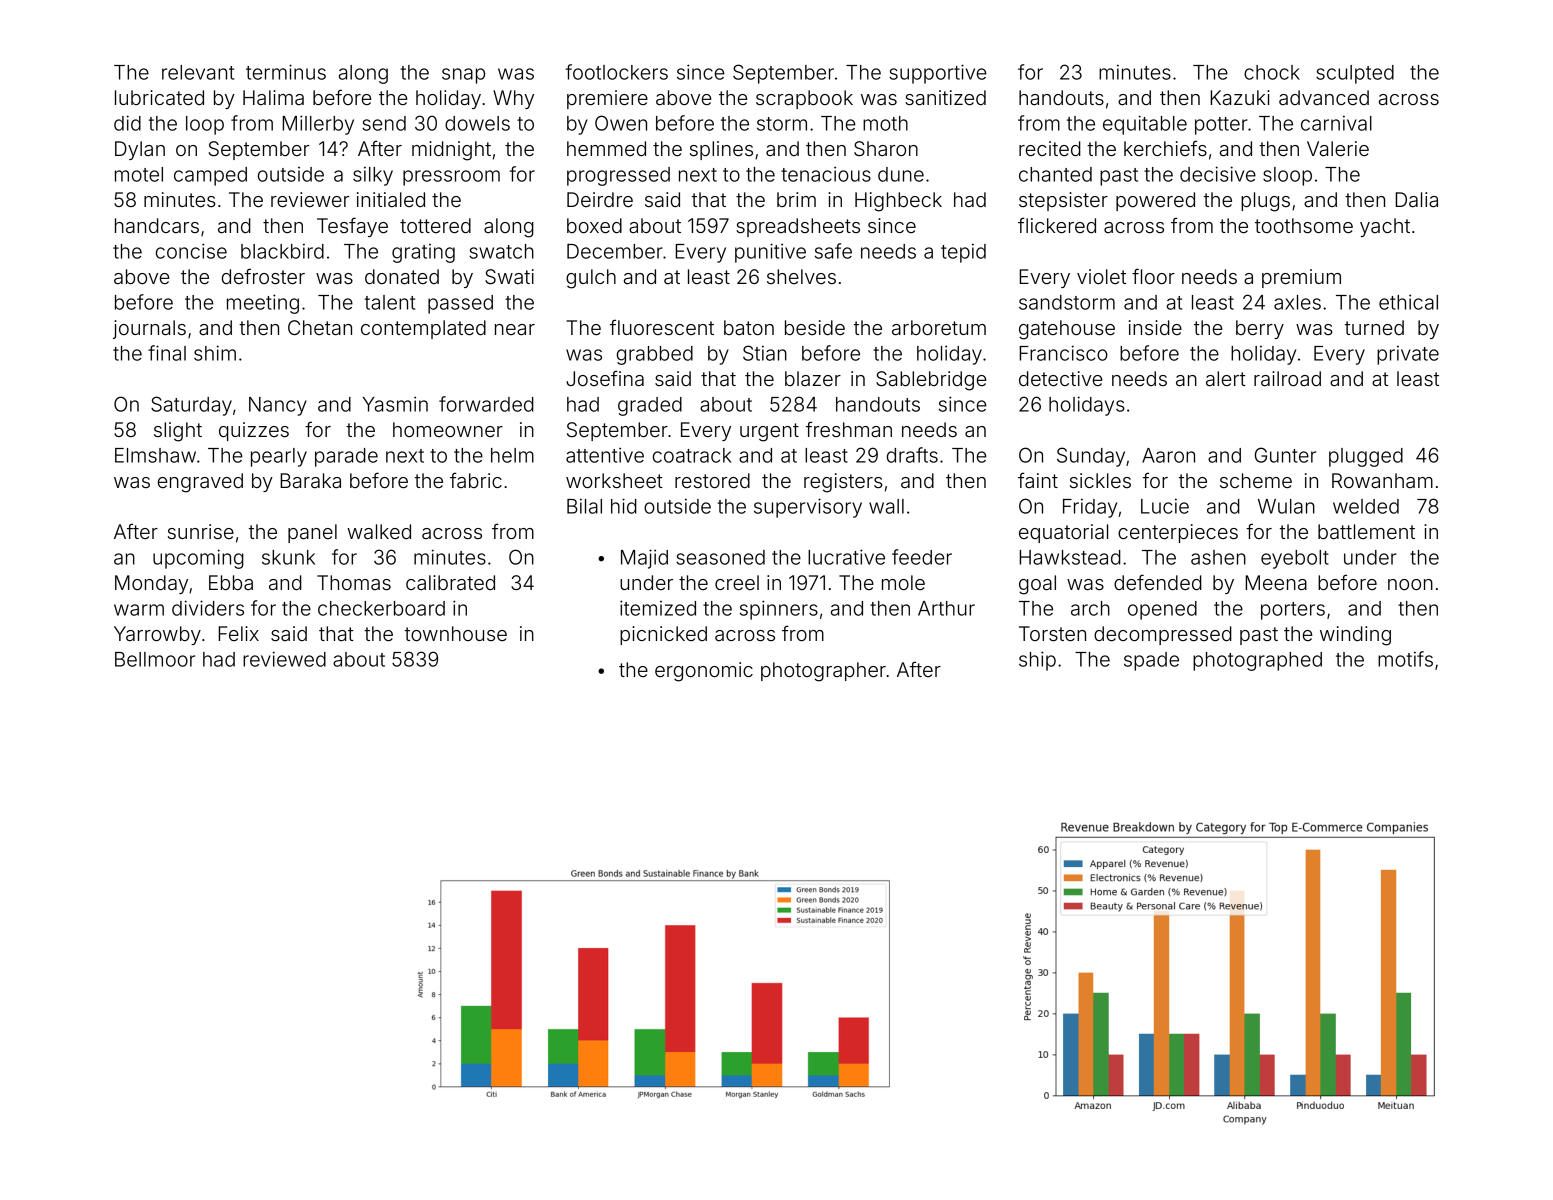 This screenshot has height=1200, width=1553. I want to click on reviewed, so click(284, 659).
